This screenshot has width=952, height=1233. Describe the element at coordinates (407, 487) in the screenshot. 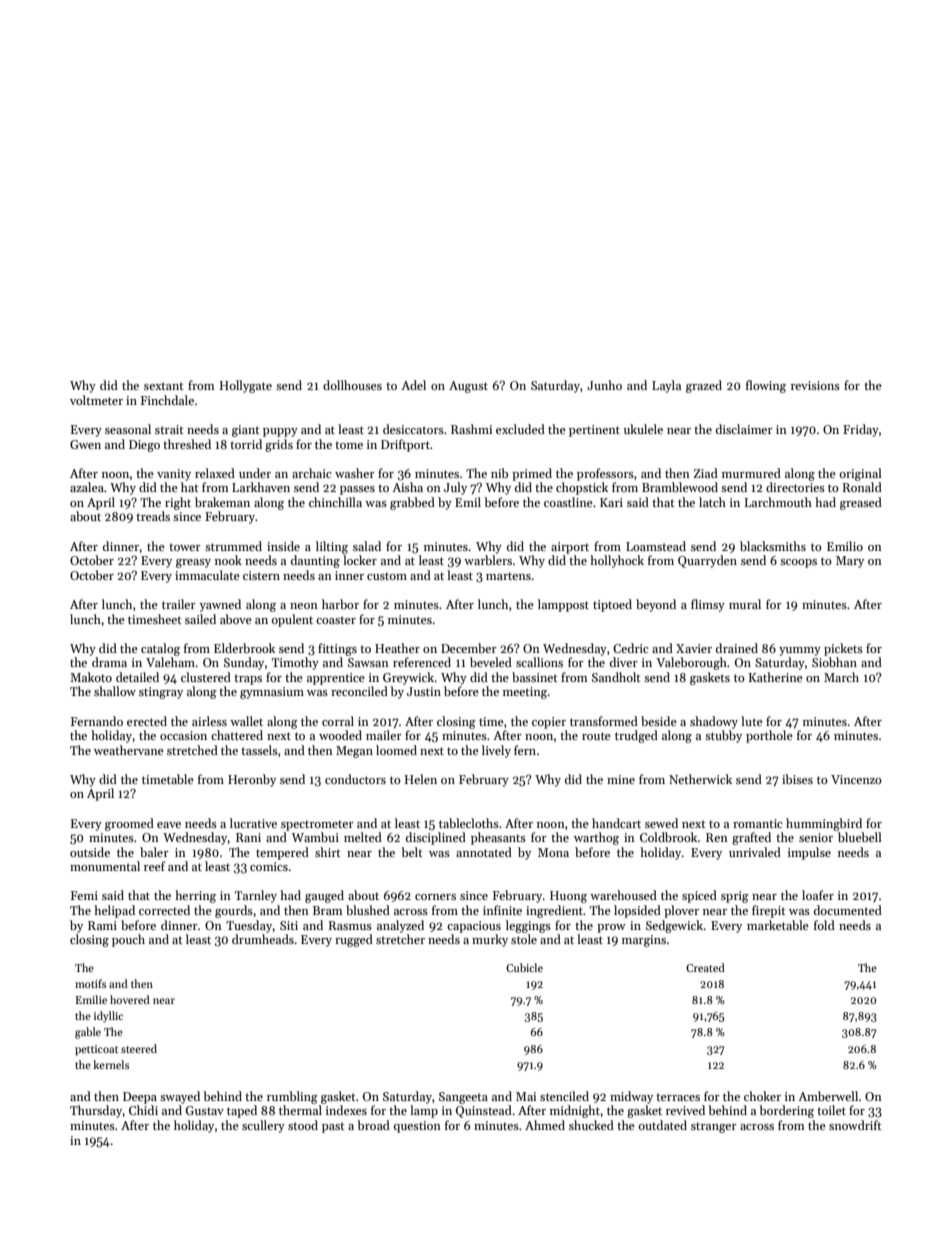

I see `Aisha` at that location.
